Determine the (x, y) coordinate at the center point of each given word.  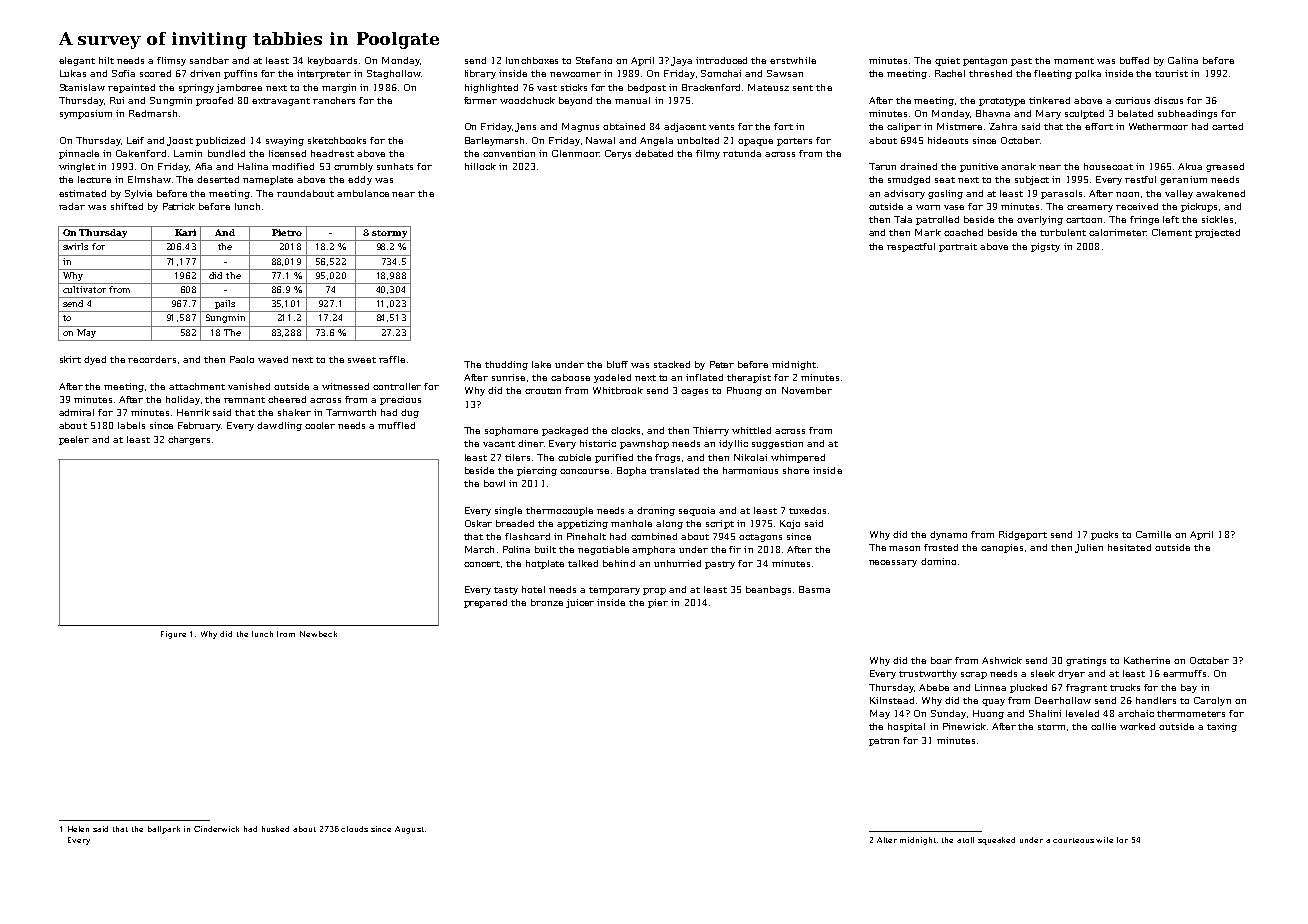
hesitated (1129, 547)
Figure (173, 635)
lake (541, 364)
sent (803, 88)
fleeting (1053, 74)
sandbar (209, 60)
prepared (485, 603)
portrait (958, 247)
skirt (70, 359)
